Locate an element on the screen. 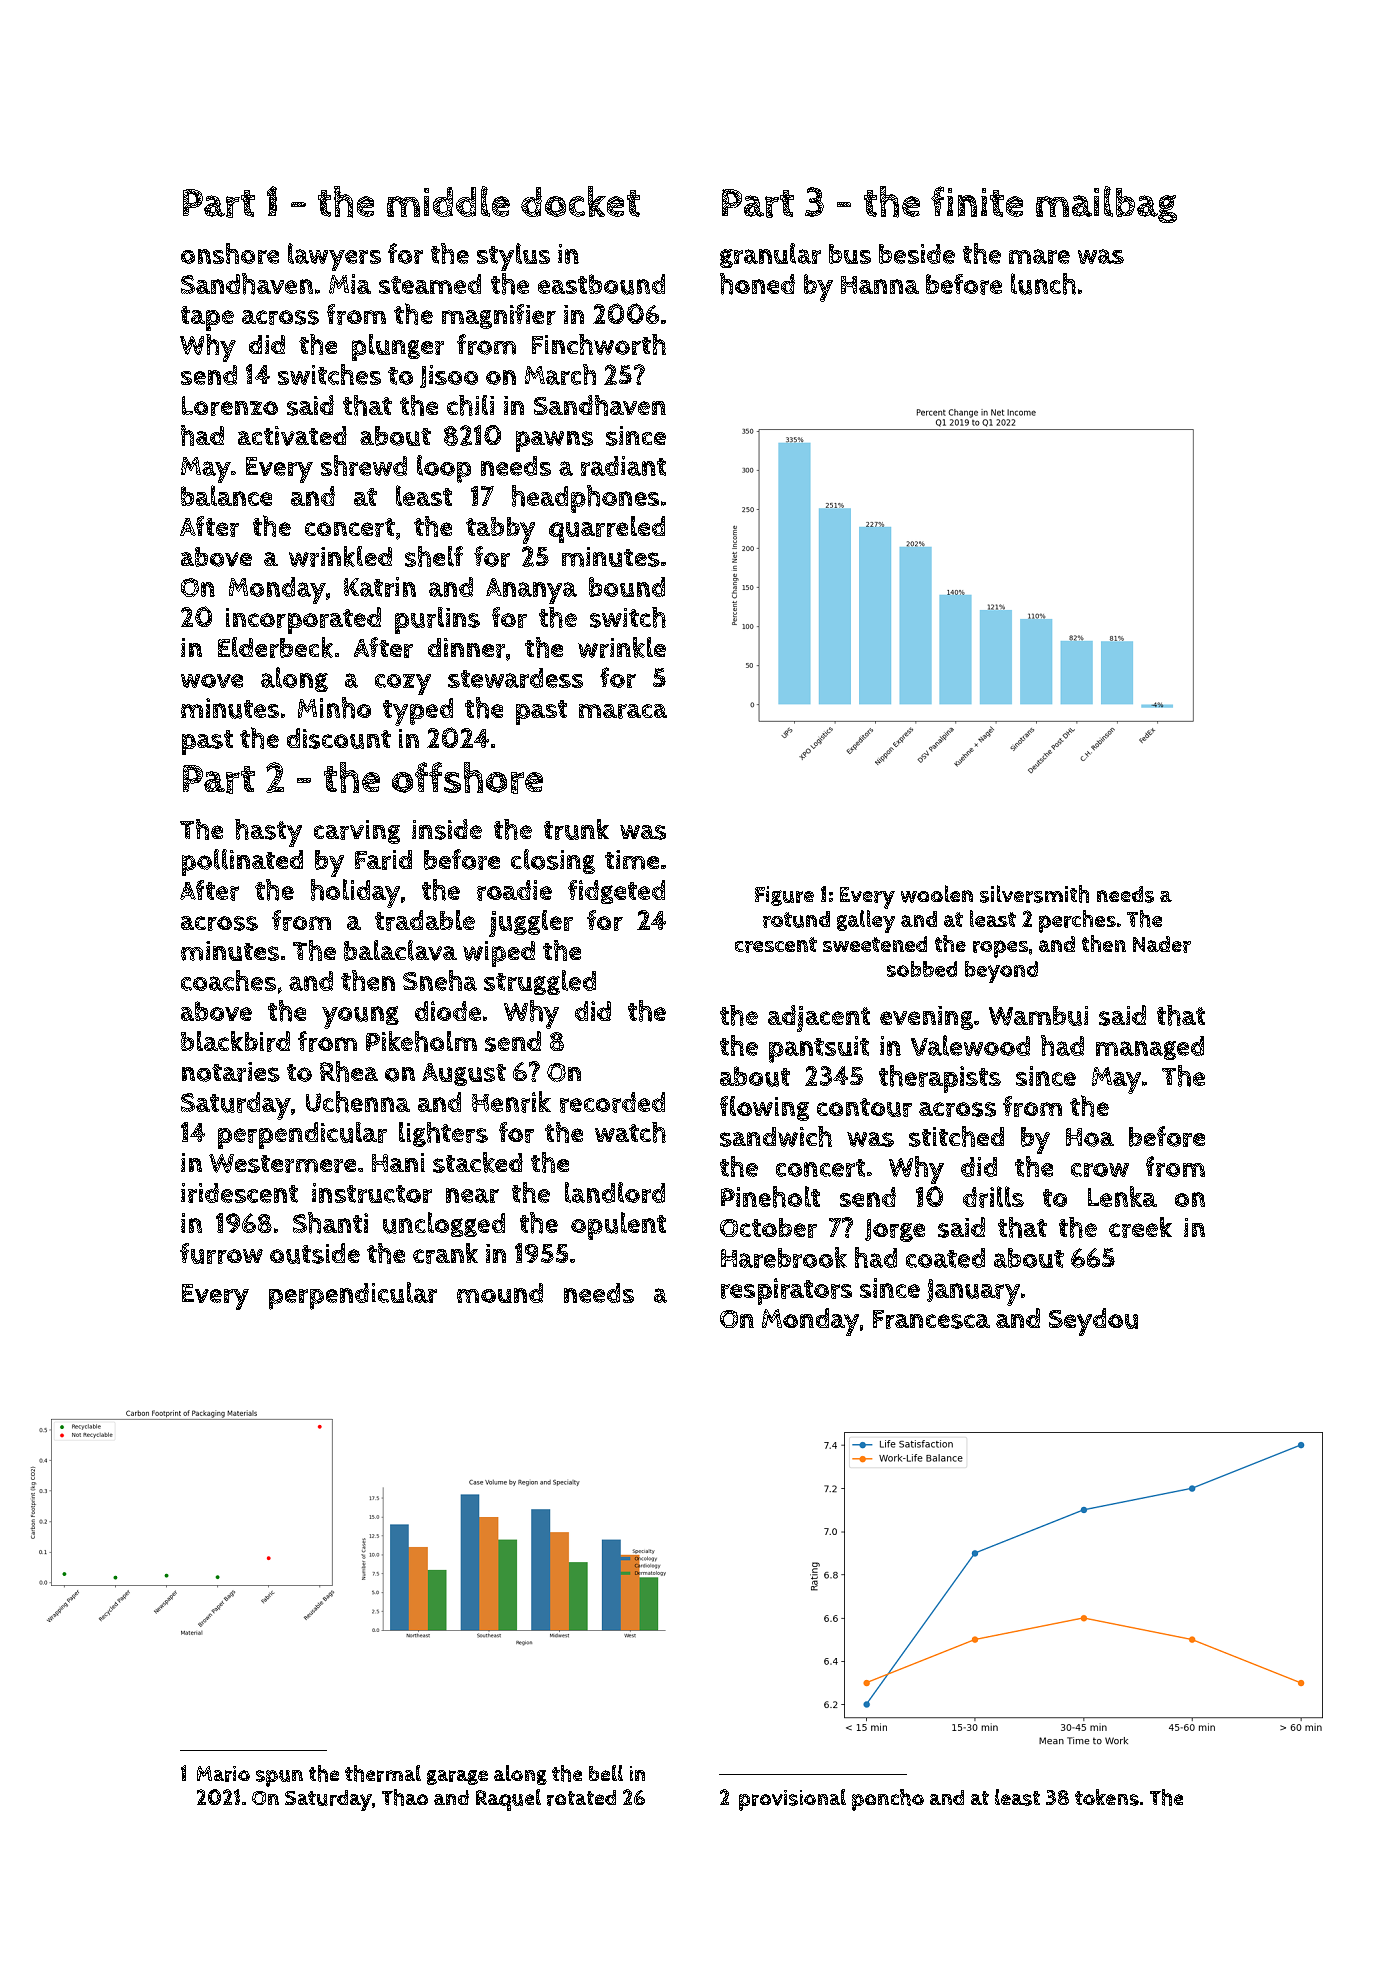 This screenshot has width=1386, height=1969. spun is located at coordinates (279, 1778).
